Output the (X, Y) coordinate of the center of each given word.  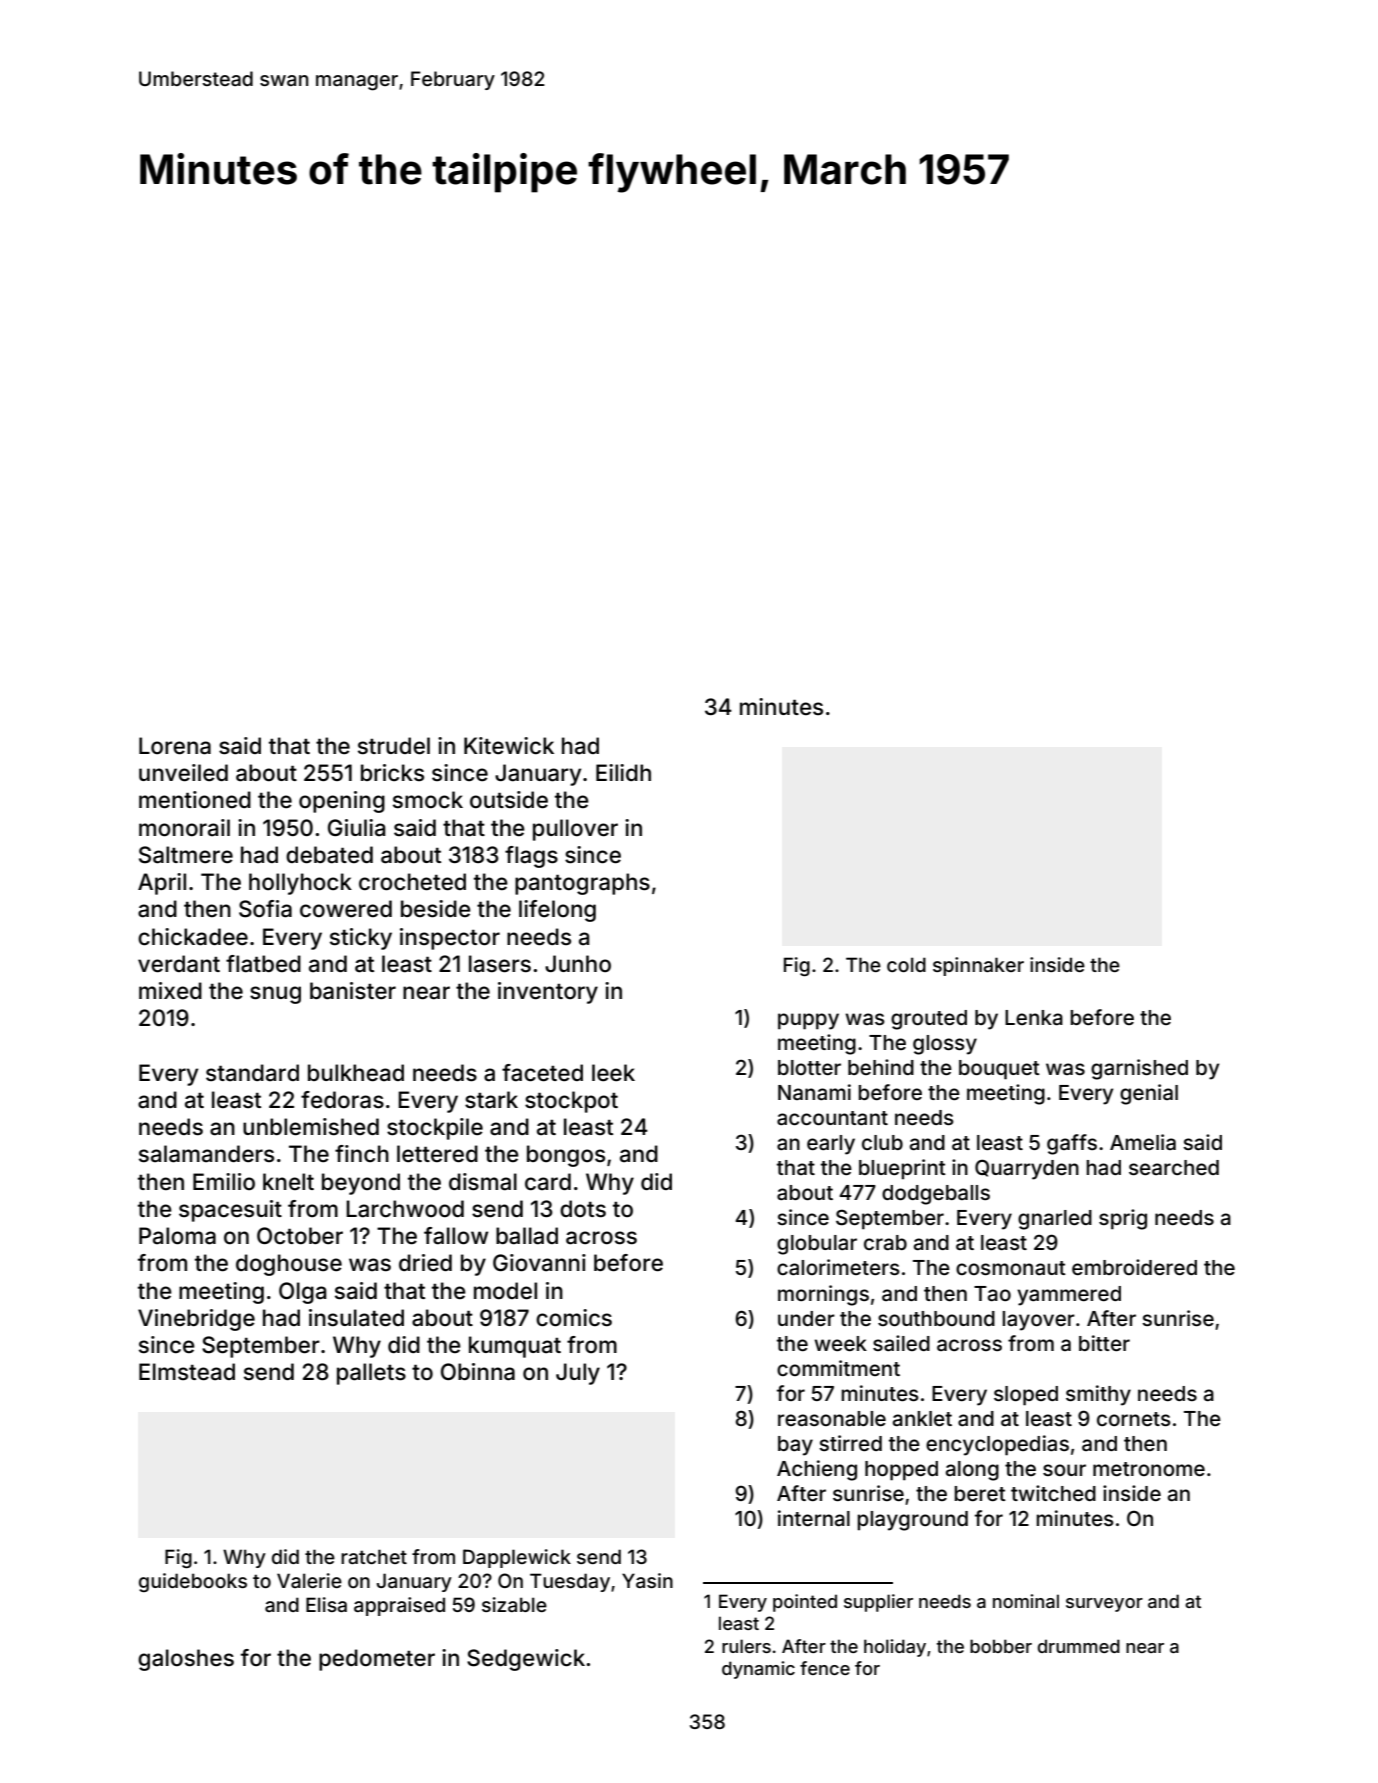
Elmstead (187, 1372)
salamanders (206, 1154)
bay (795, 1446)
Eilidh (623, 772)
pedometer (377, 1660)
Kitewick (509, 746)
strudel (394, 746)
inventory (548, 993)
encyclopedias (997, 1445)
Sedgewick (526, 1660)
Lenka (1034, 1017)
